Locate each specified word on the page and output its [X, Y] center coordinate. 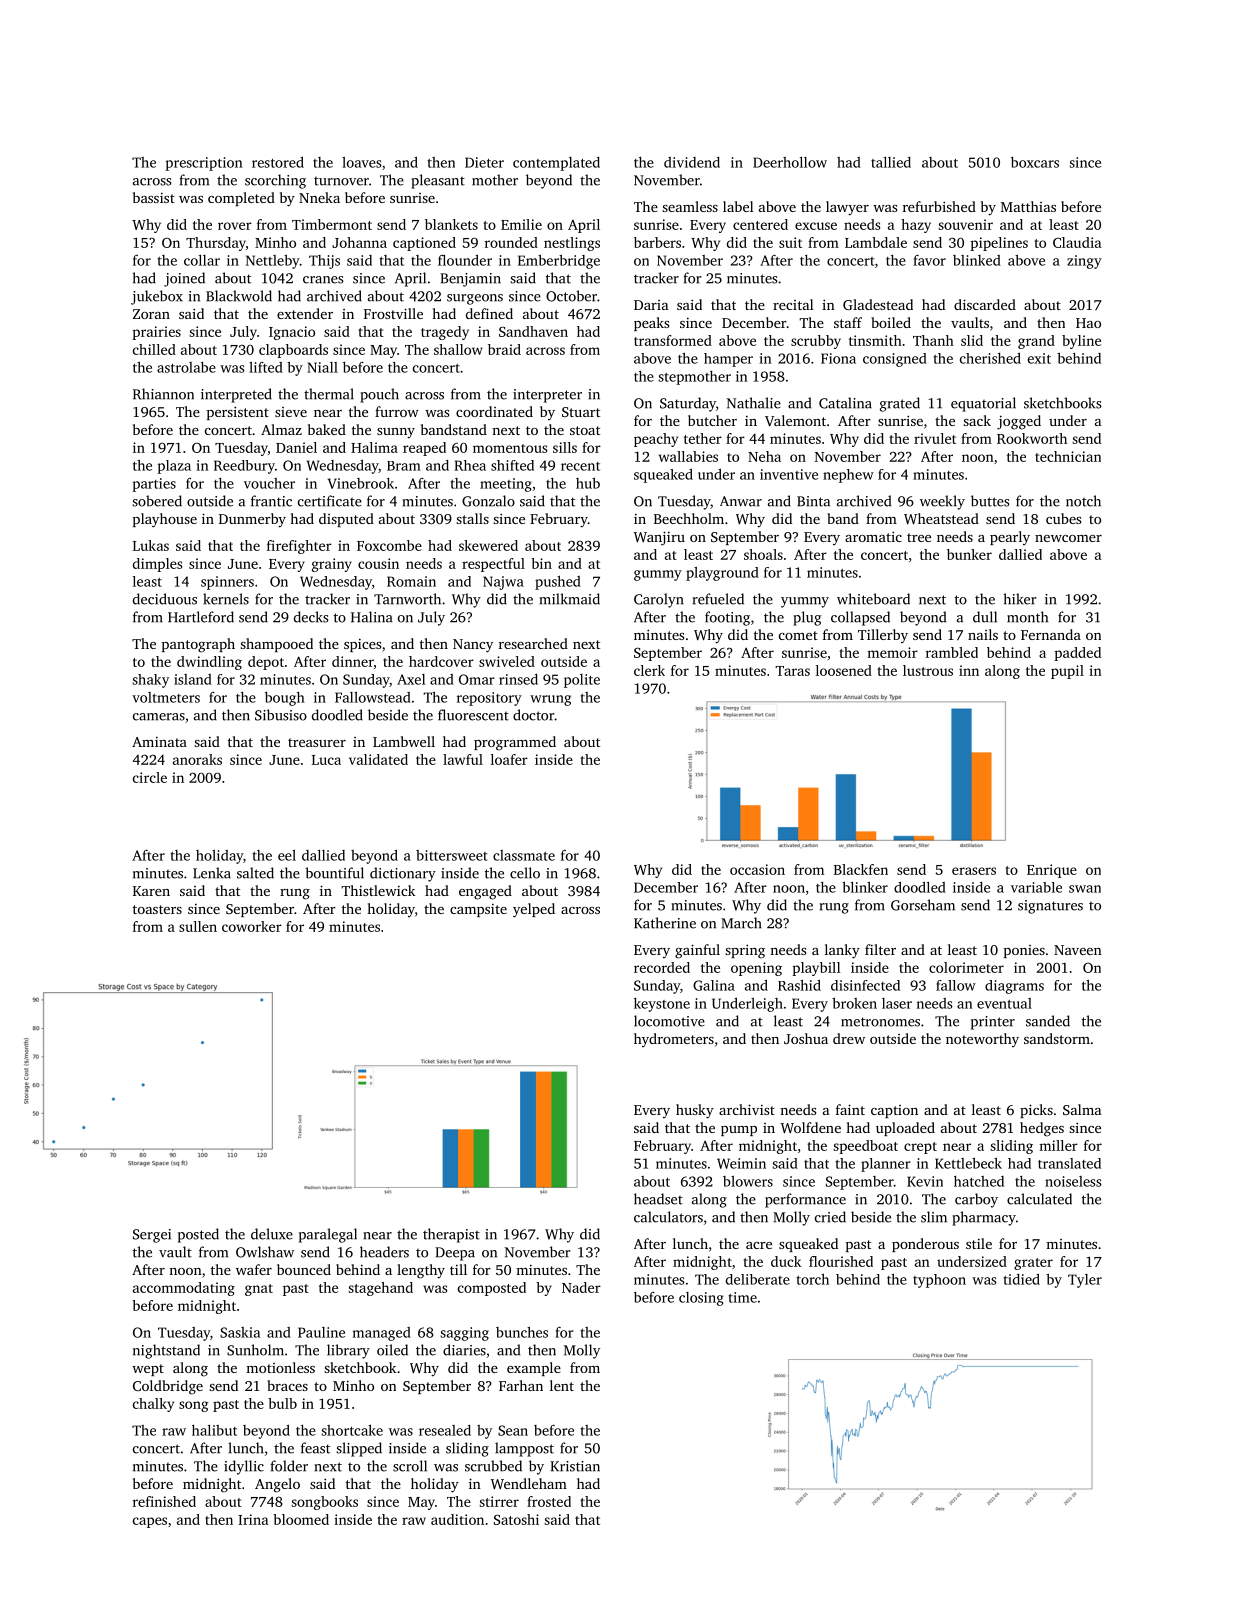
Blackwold [239, 296]
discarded [985, 304]
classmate [524, 855]
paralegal [328, 1235]
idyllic [244, 1467]
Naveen [1078, 950]
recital [793, 304]
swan [1085, 889]
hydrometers [674, 1040]
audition [457, 1519]
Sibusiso [281, 715]
